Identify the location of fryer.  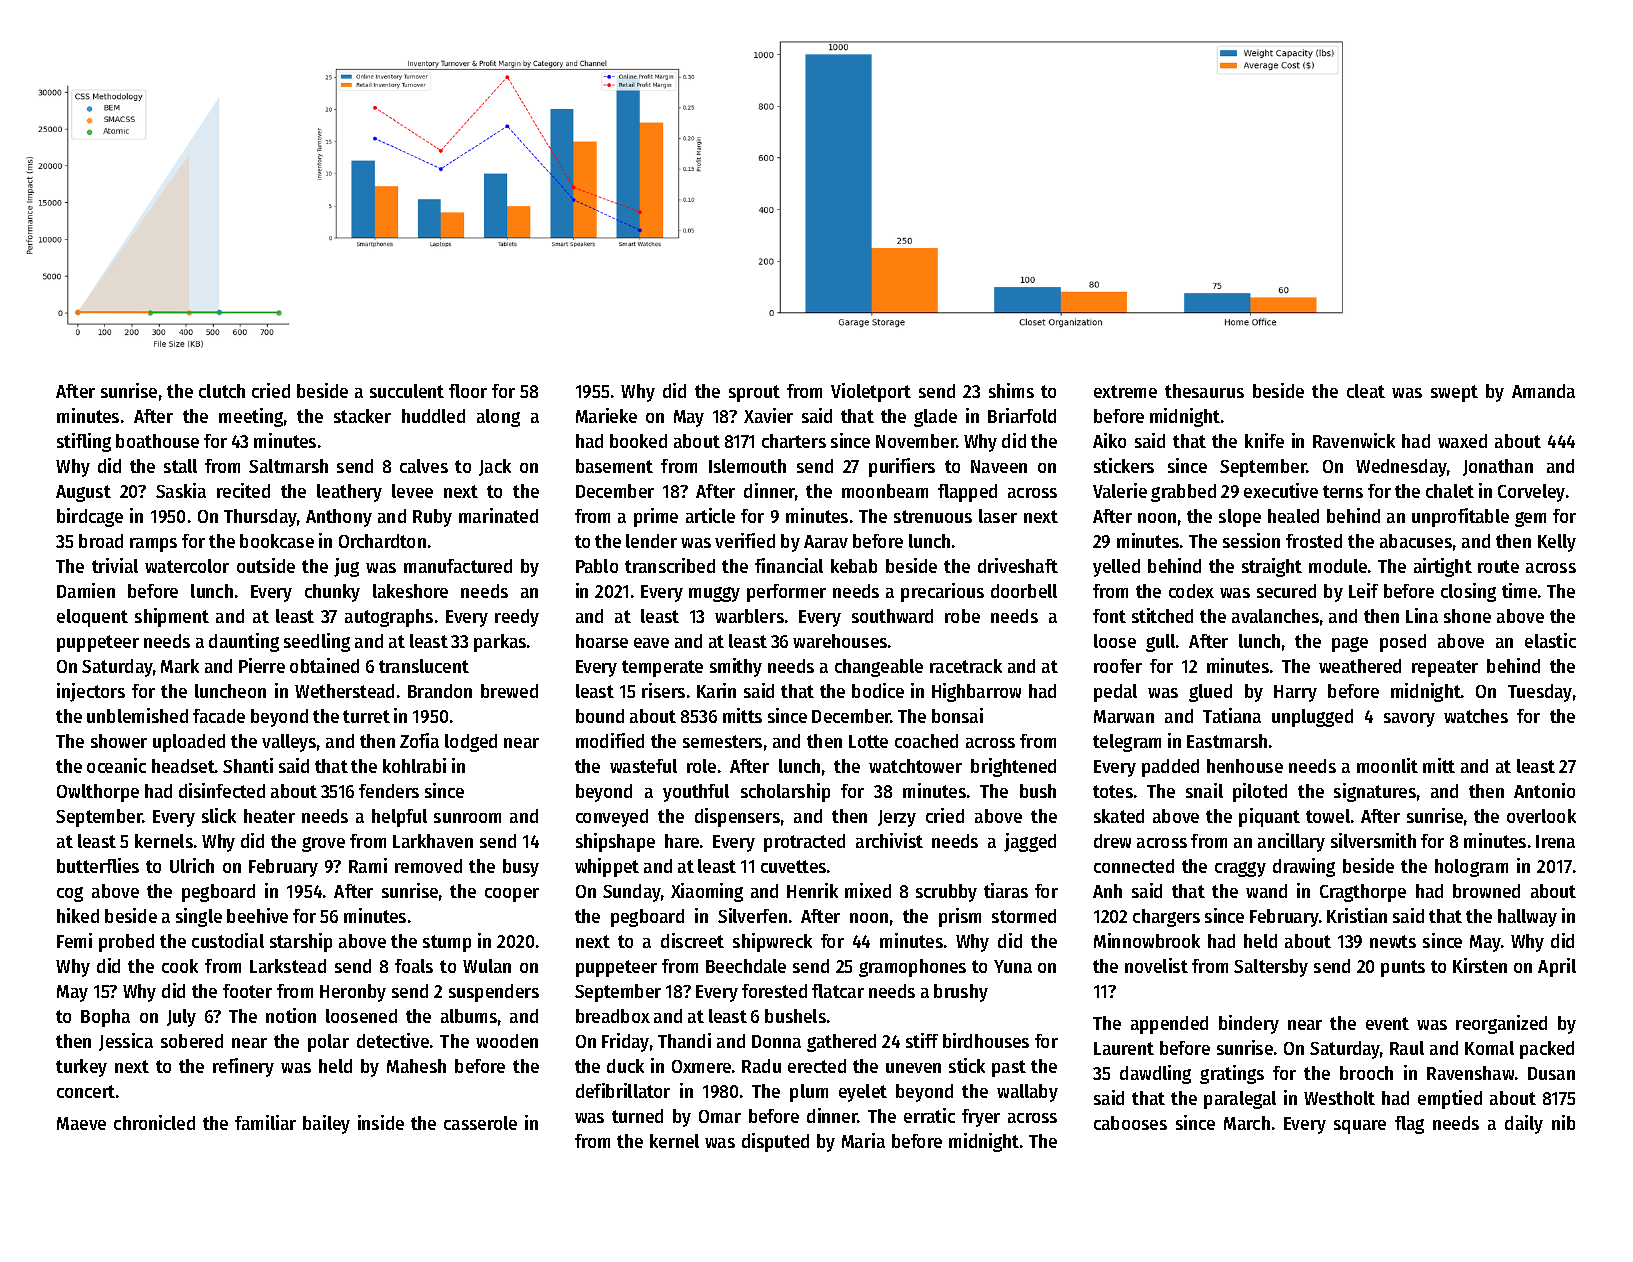
(981, 1118).
